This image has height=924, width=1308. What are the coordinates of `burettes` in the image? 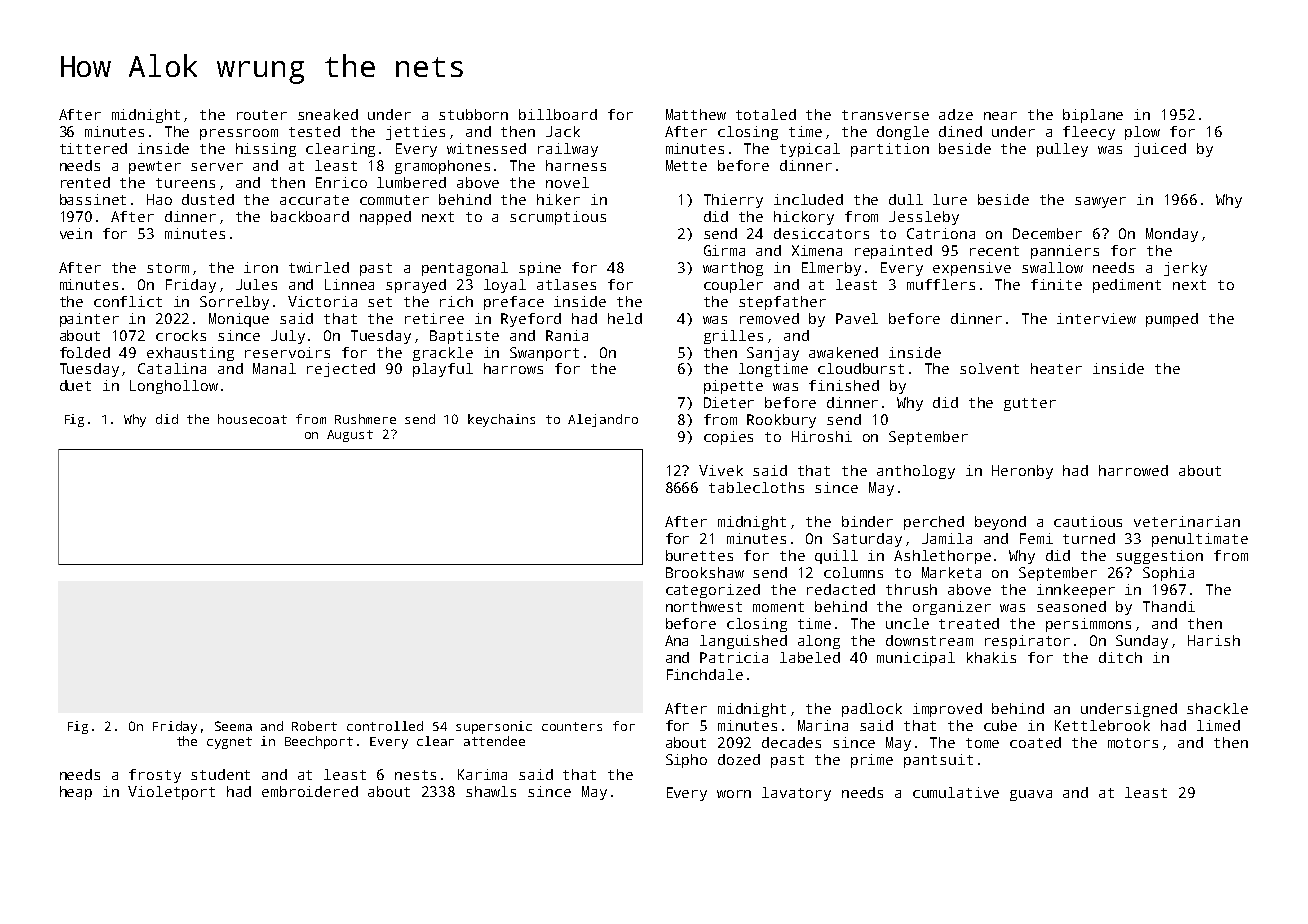 It's located at (699, 555).
